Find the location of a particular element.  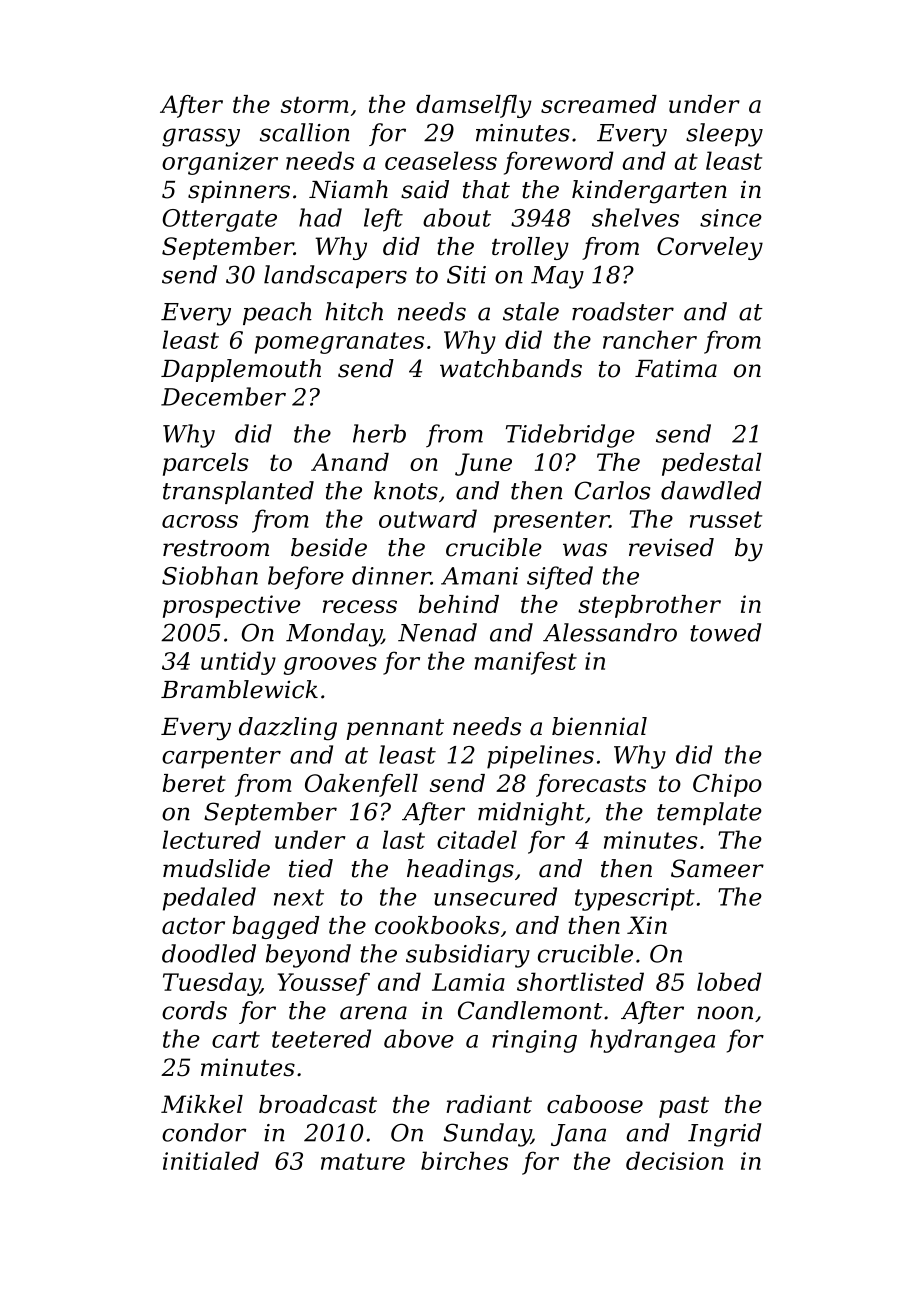

kindergarten is located at coordinates (649, 192).
